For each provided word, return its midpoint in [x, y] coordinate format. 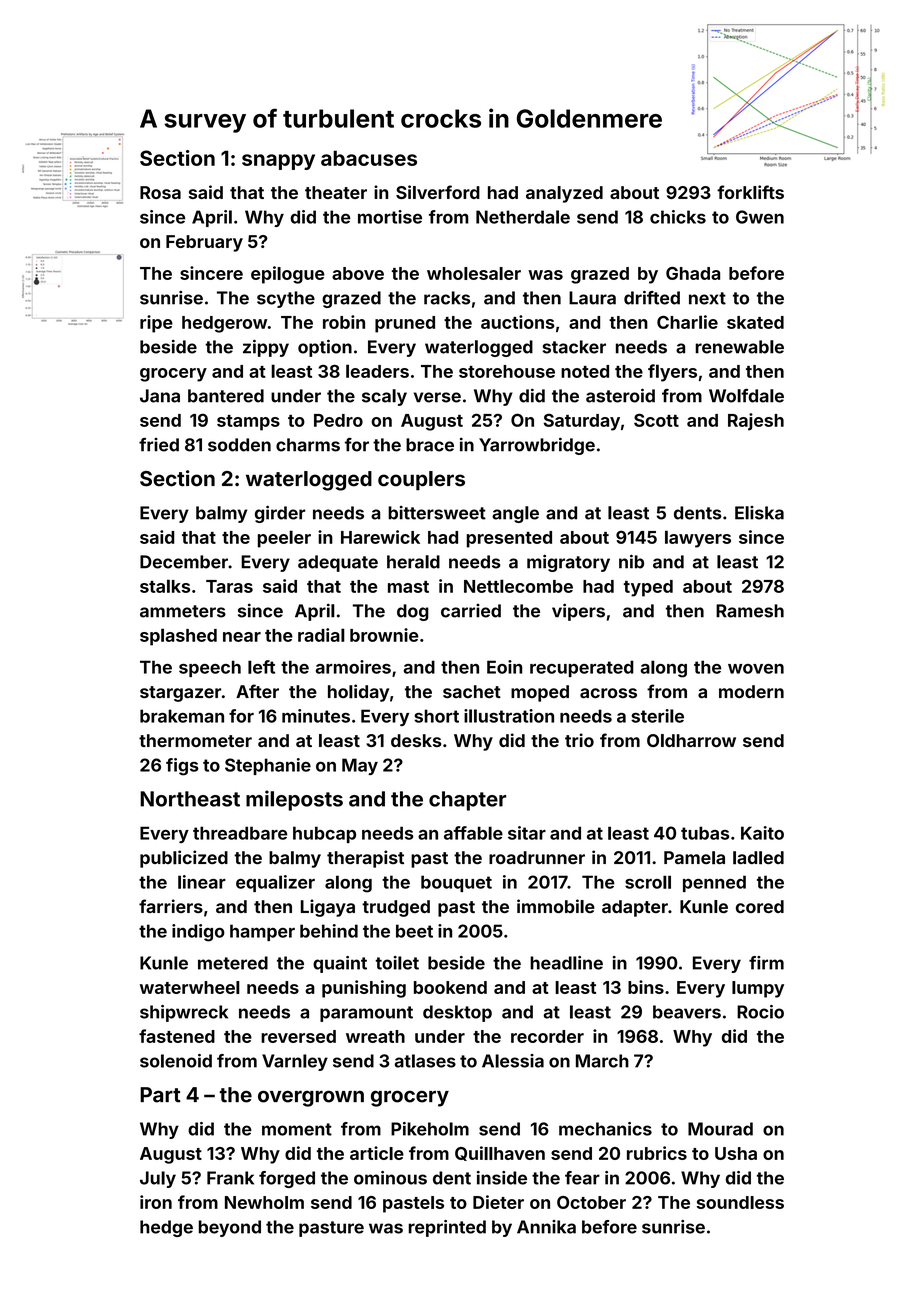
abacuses [369, 158]
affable [473, 833]
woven [756, 669]
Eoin [504, 667]
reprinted [447, 1228]
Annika [546, 1227]
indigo [198, 933]
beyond [230, 1228]
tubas [705, 833]
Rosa [160, 192]
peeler [284, 539]
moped [540, 693]
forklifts [750, 192]
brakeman [182, 716]
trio [579, 740]
